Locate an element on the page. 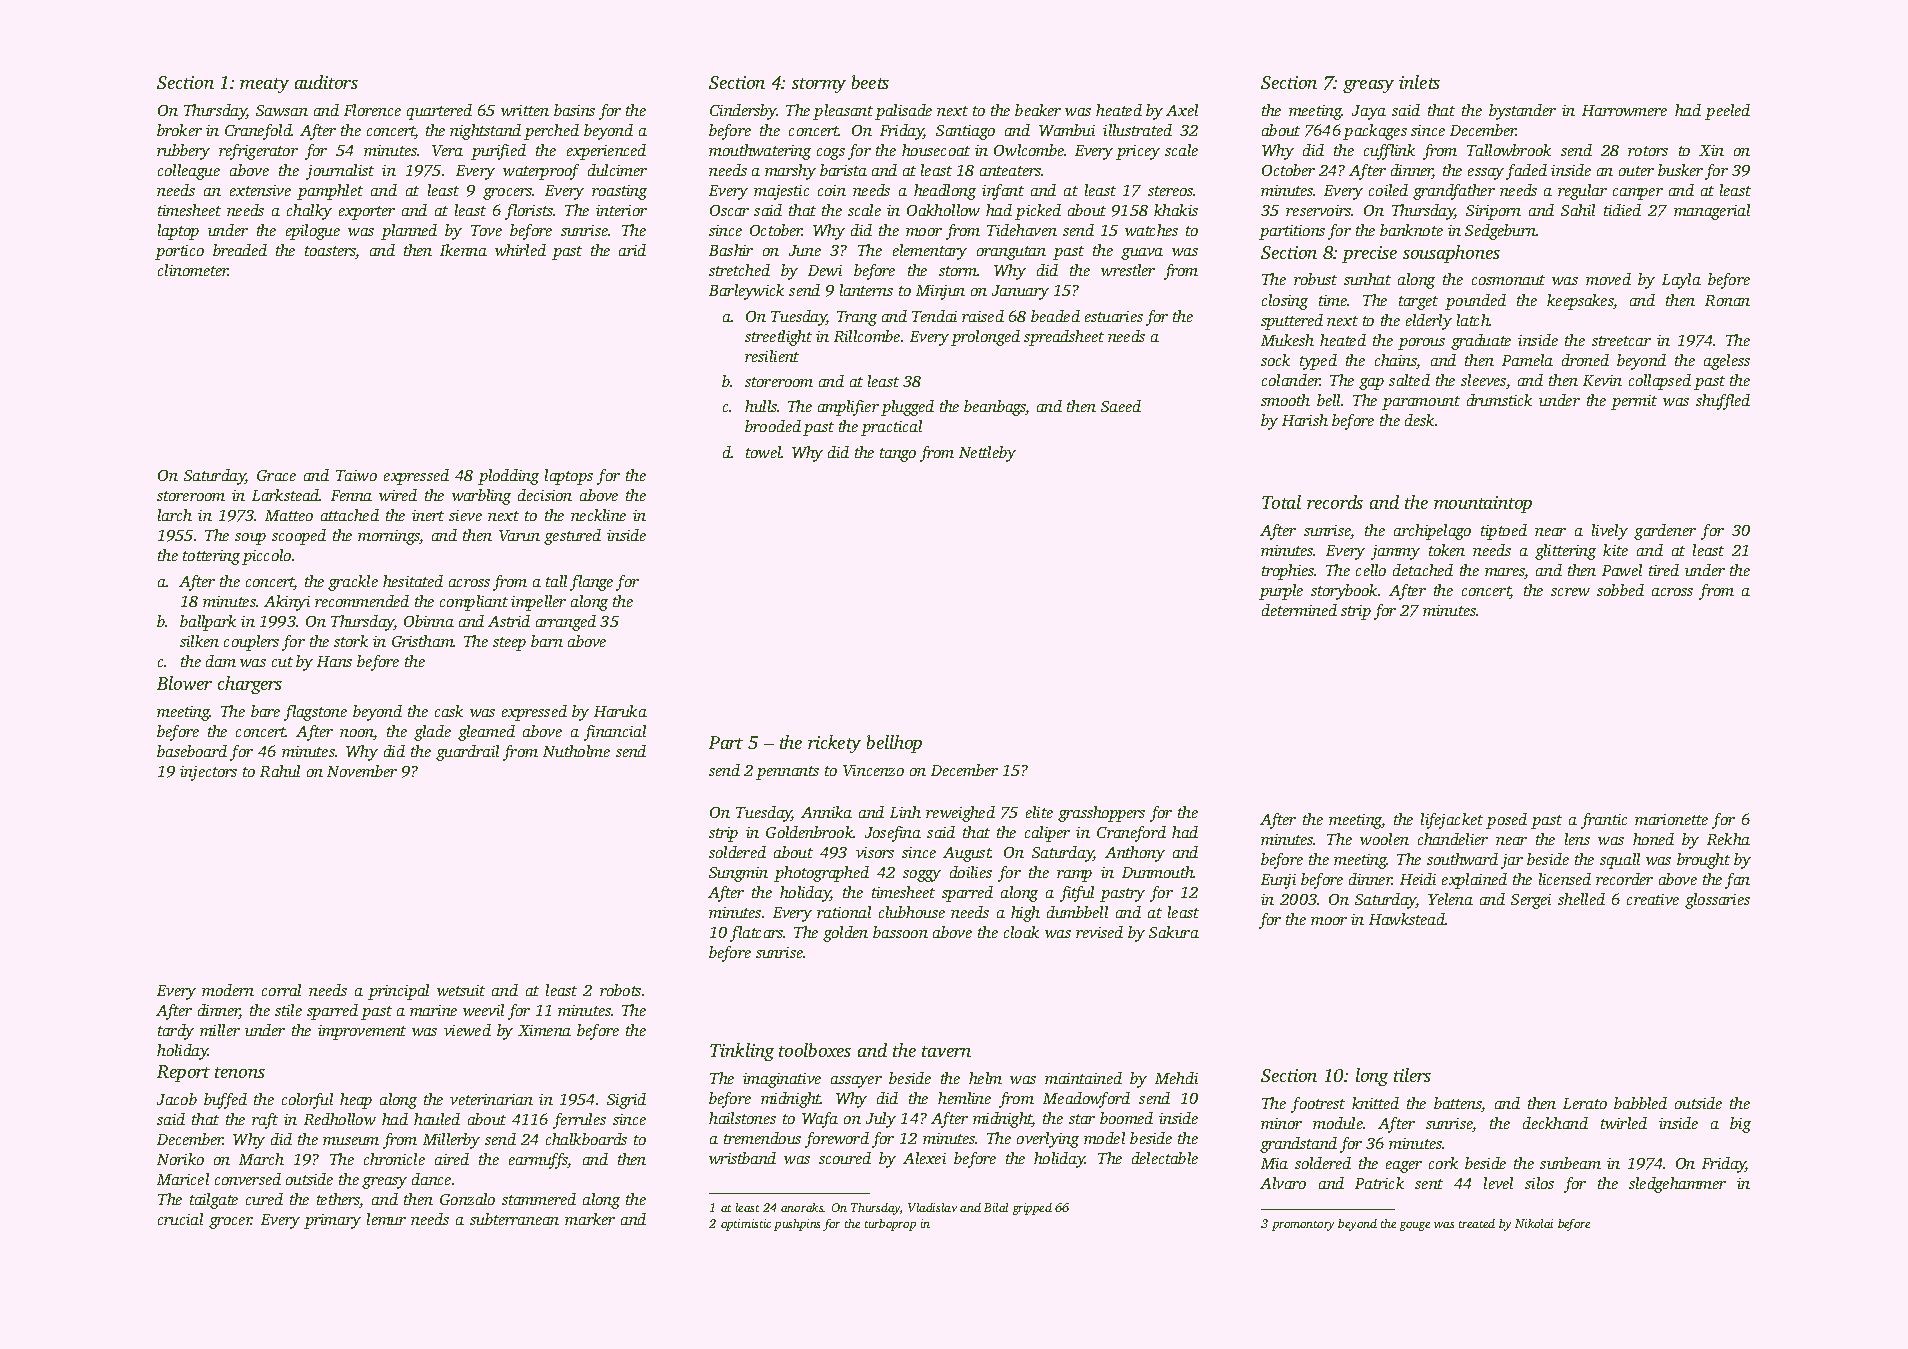 This document has height=1349, width=1908. determined is located at coordinates (1299, 610).
